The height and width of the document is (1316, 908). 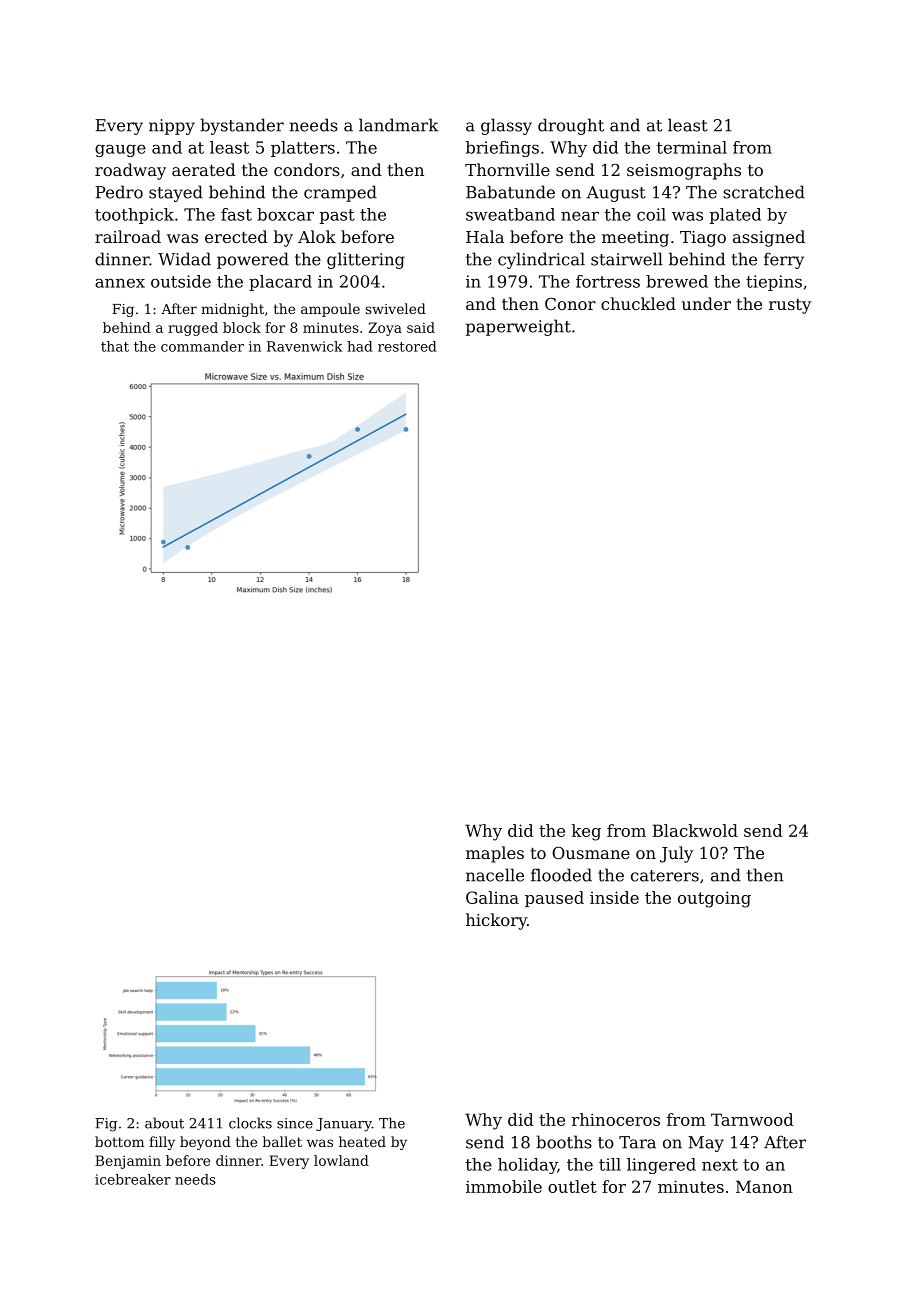 I want to click on beyond, so click(x=205, y=1143).
